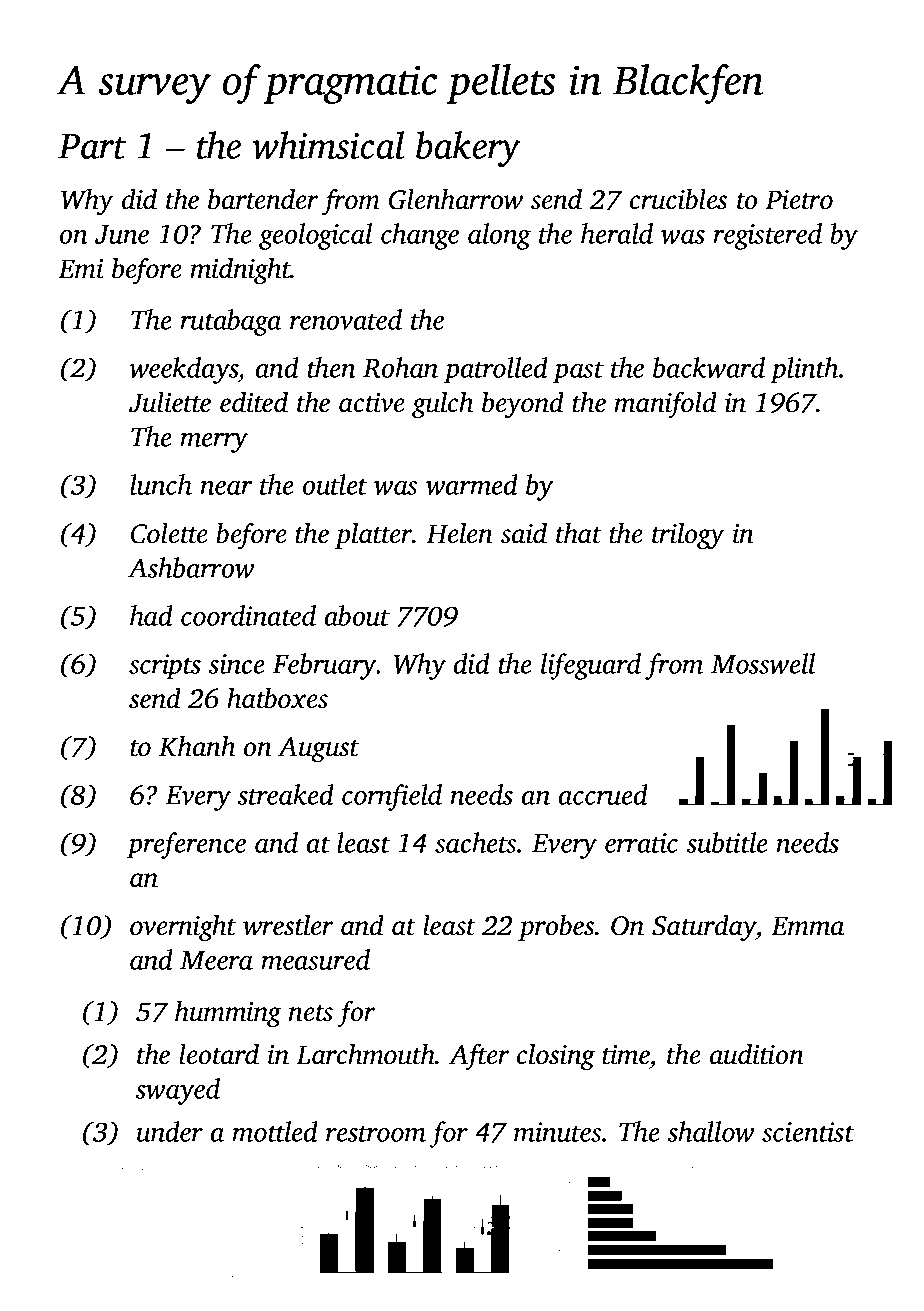 The image size is (924, 1311). What do you see at coordinates (170, 1131) in the screenshot?
I see `under` at bounding box center [170, 1131].
